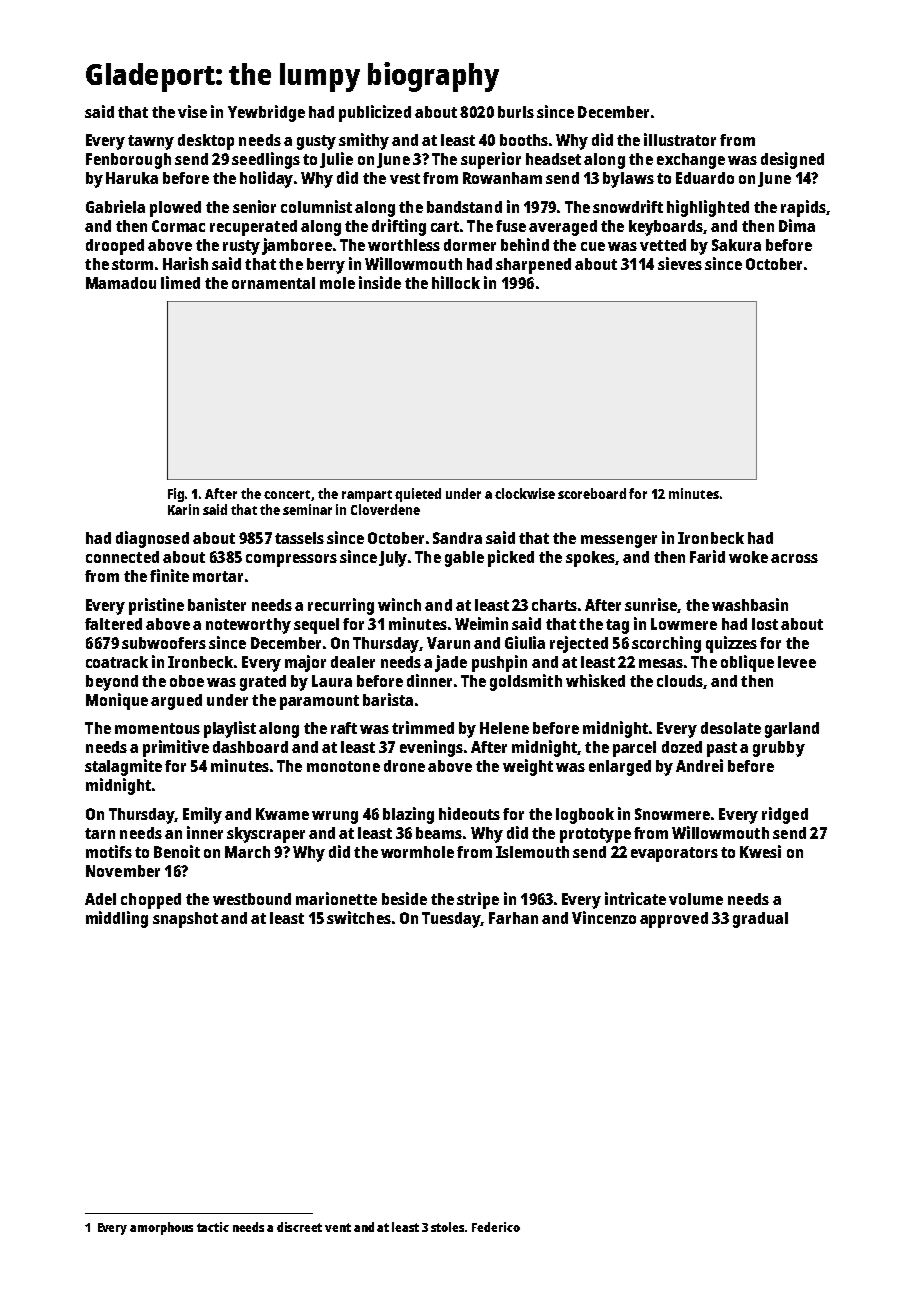 The image size is (924, 1314). What do you see at coordinates (117, 919) in the image?
I see `middling` at bounding box center [117, 919].
